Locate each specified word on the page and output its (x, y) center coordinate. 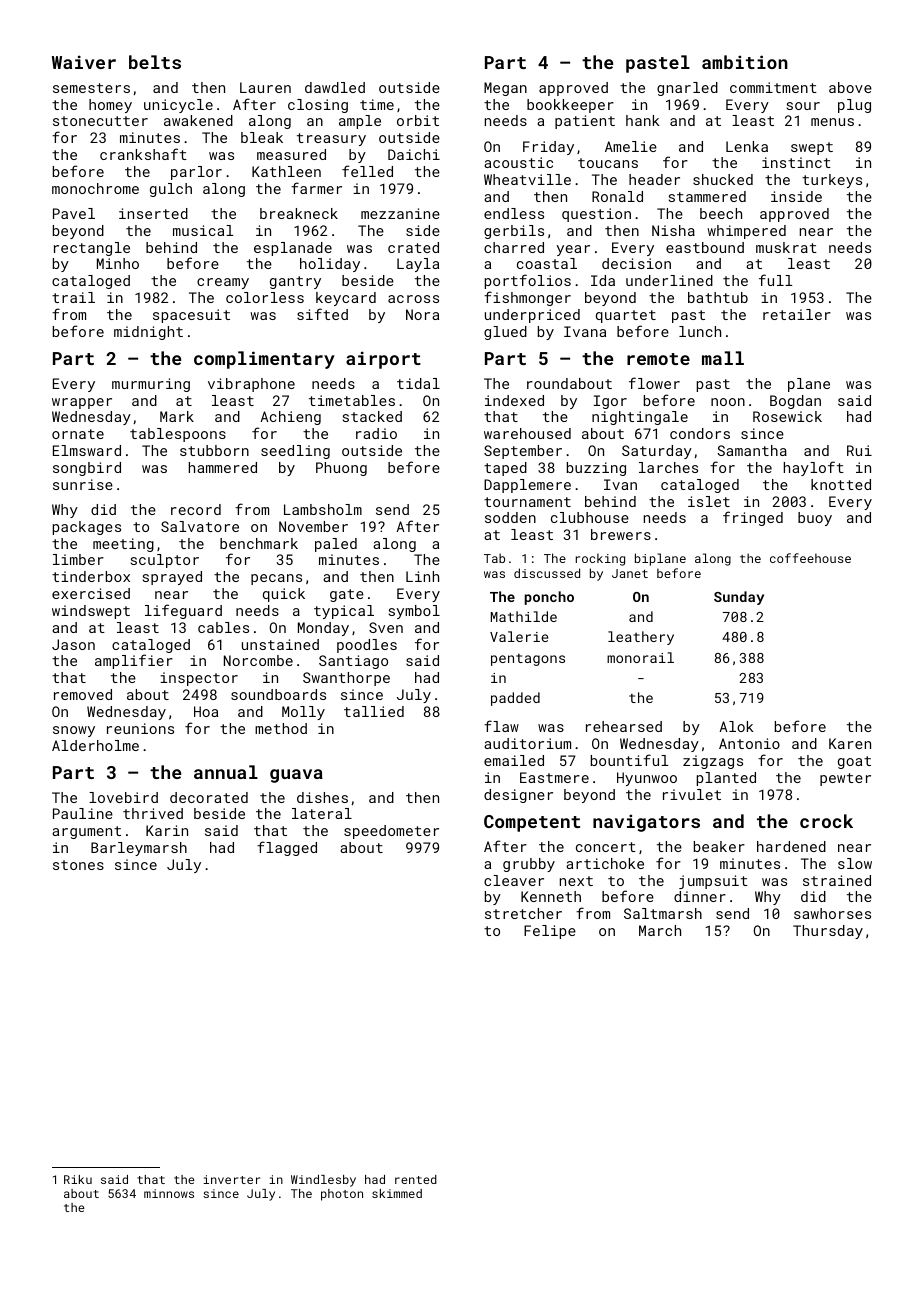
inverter (231, 1179)
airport (383, 360)
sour (803, 106)
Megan (505, 89)
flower (654, 383)
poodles (367, 646)
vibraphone (251, 385)
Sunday (739, 598)
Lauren (265, 87)
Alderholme (95, 745)
